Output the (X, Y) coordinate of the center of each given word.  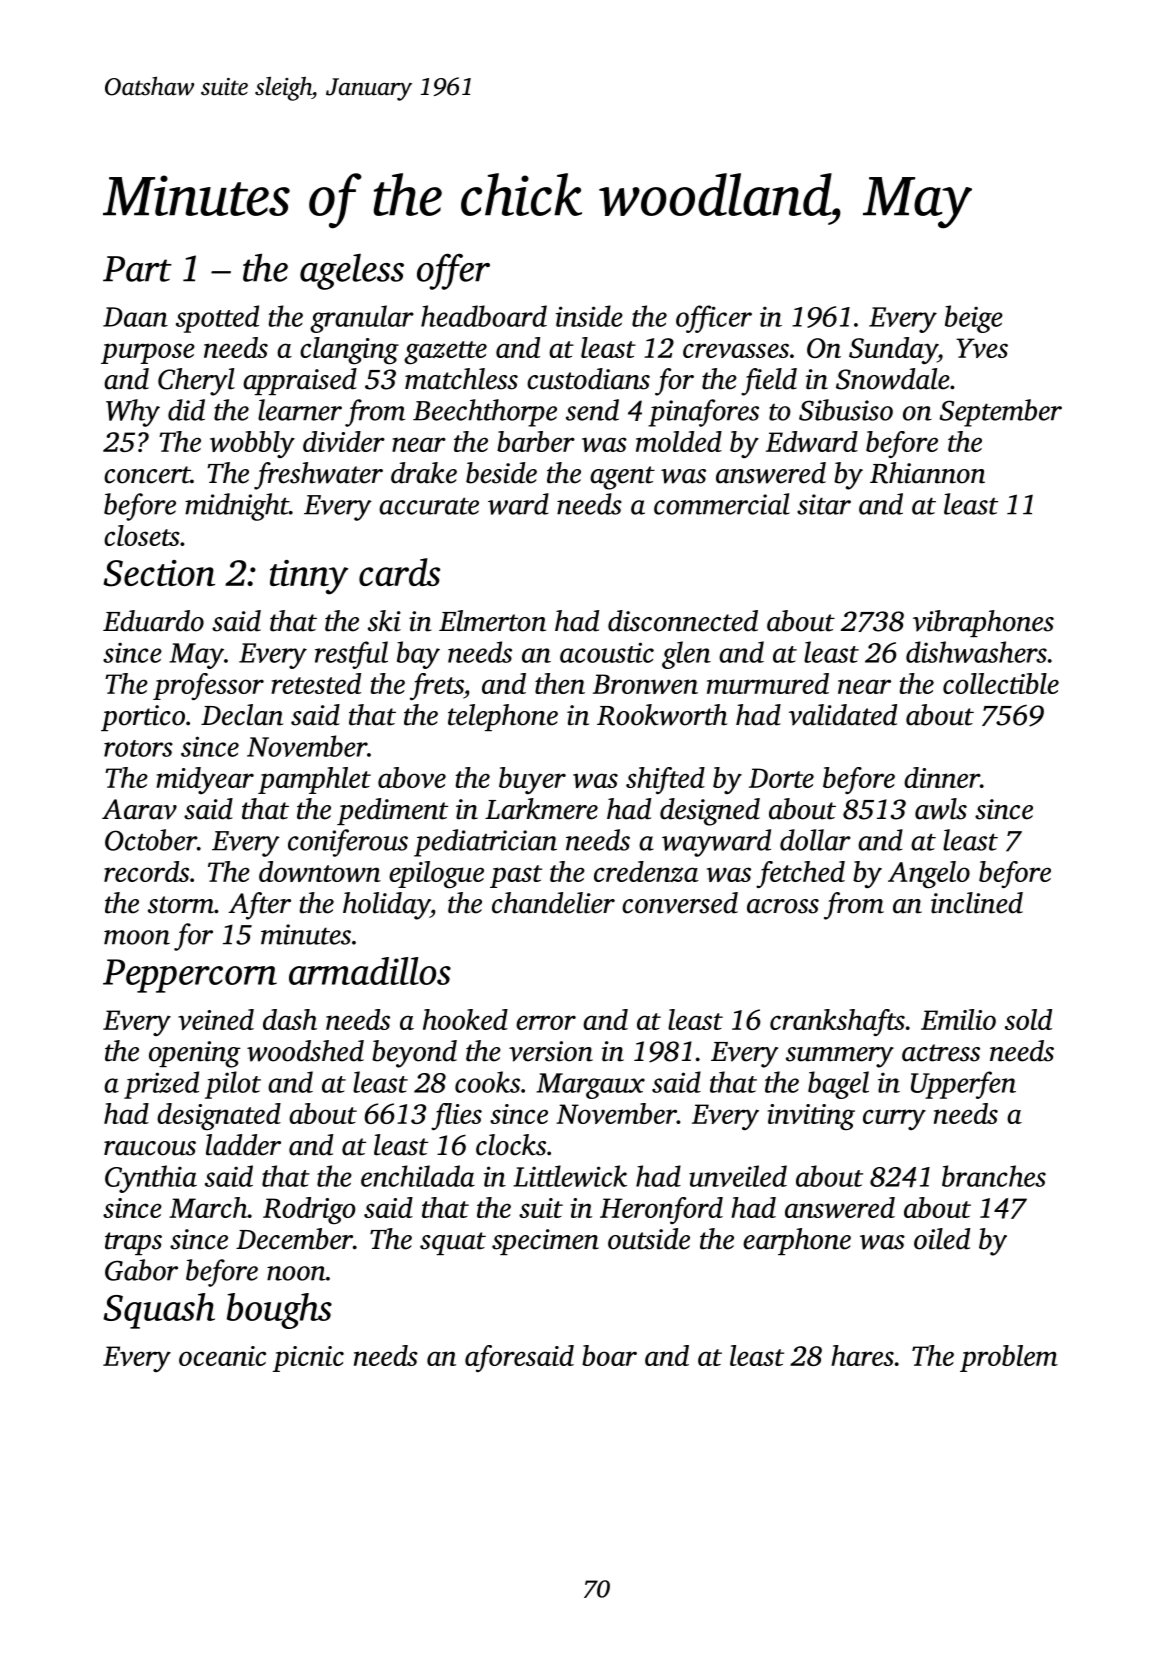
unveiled (738, 1176)
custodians (588, 379)
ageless (352, 272)
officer (714, 319)
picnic (308, 1359)
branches (994, 1176)
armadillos (370, 971)
